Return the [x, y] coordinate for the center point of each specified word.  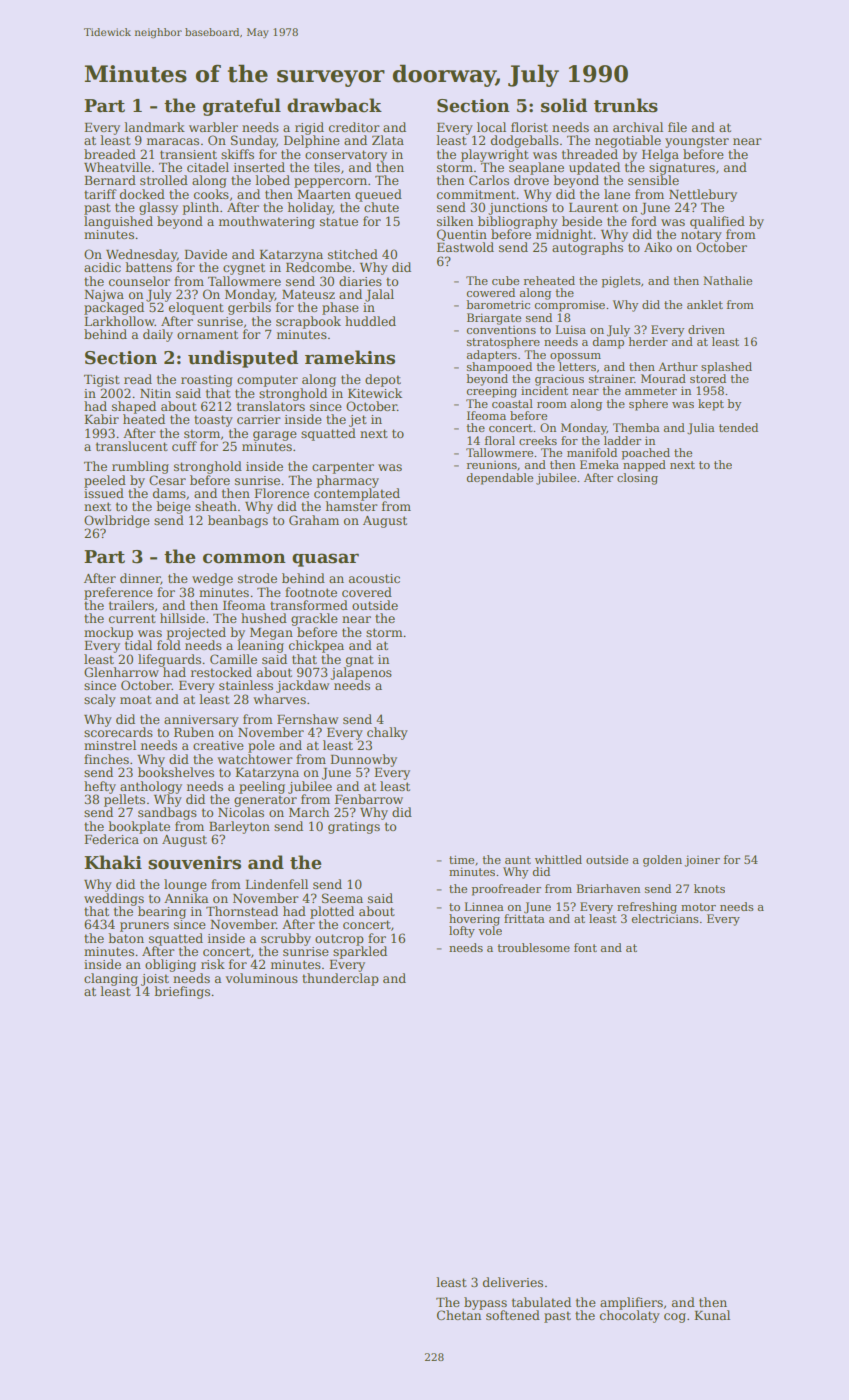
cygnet [244, 269]
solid [564, 105]
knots [709, 888]
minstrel [110, 745]
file [677, 127]
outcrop [339, 940]
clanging [111, 979]
